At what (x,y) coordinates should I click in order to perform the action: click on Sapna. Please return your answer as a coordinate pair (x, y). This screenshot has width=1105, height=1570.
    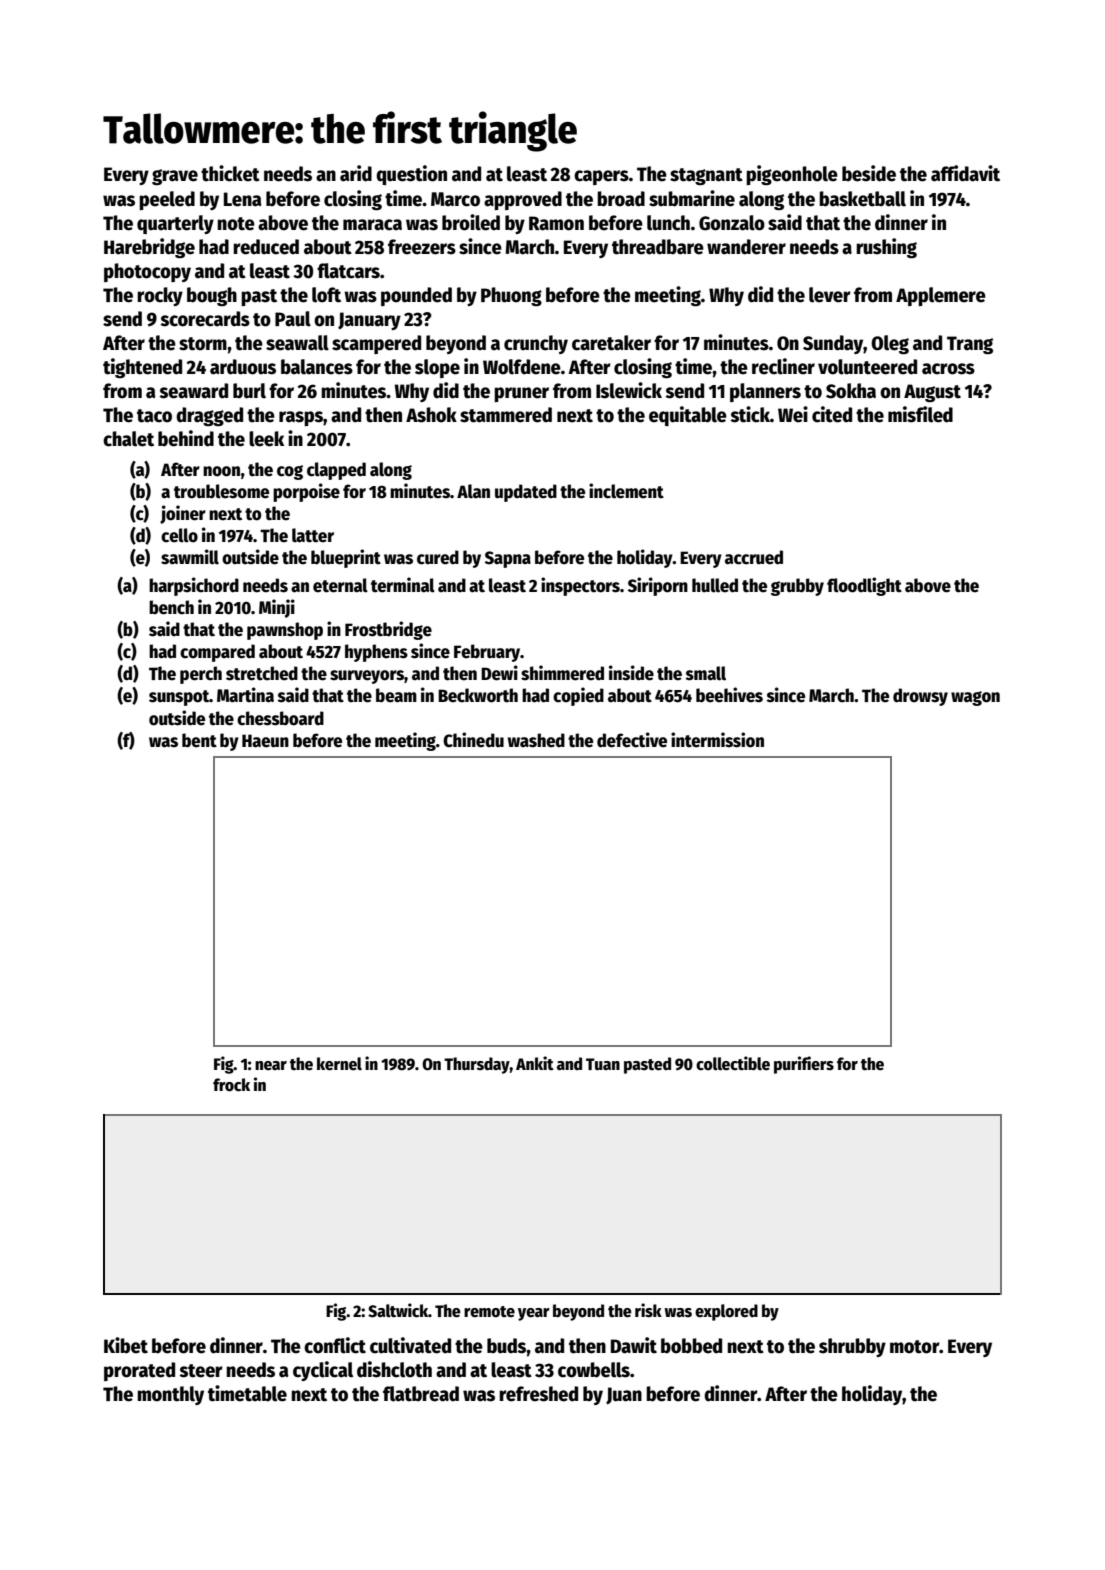
    Looking at the image, I should click on (508, 559).
